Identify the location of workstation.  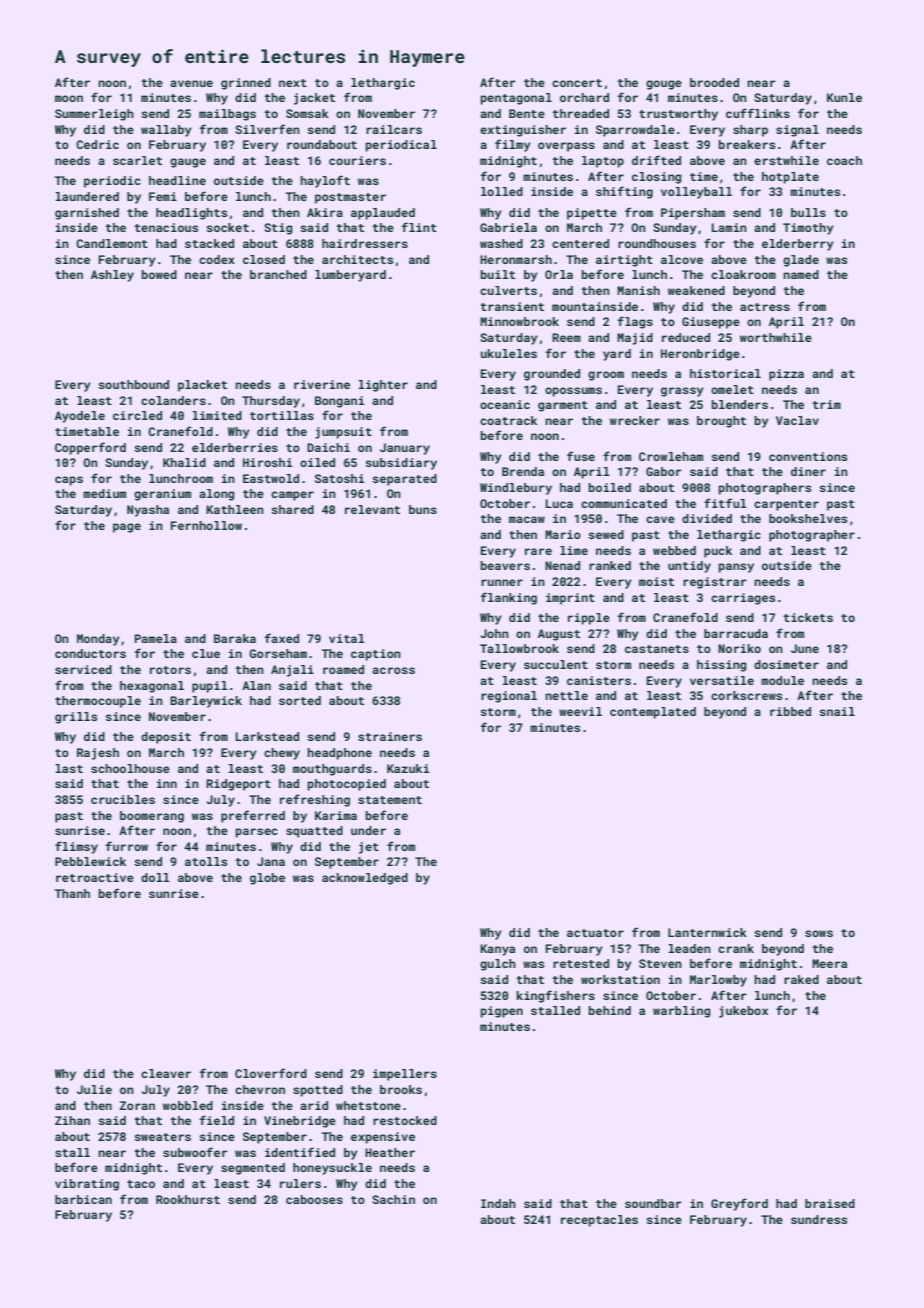
(620, 979).
